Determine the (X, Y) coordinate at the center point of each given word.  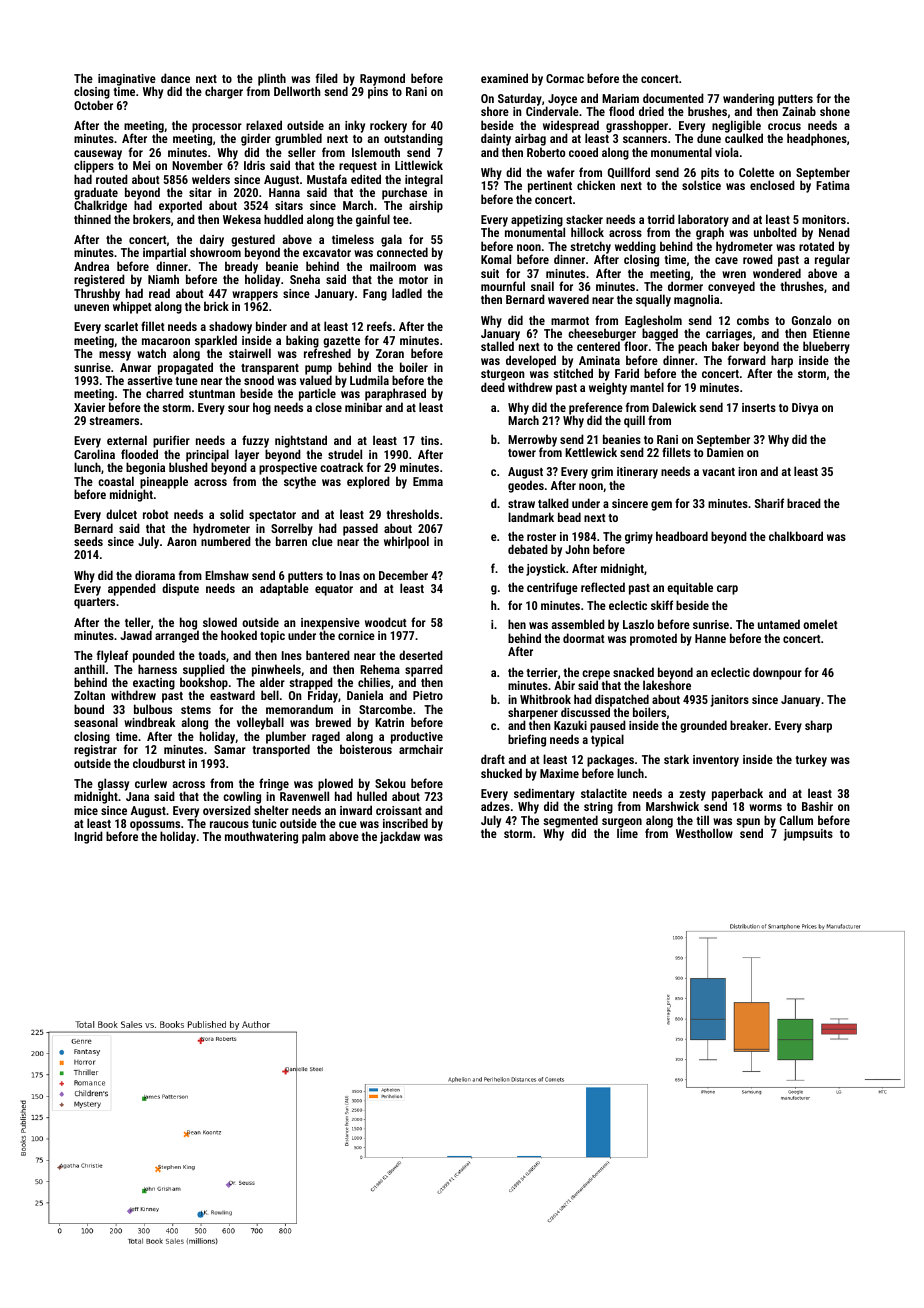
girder (256, 139)
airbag (530, 139)
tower (522, 453)
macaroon (166, 341)
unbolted (775, 232)
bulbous (153, 709)
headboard (682, 536)
